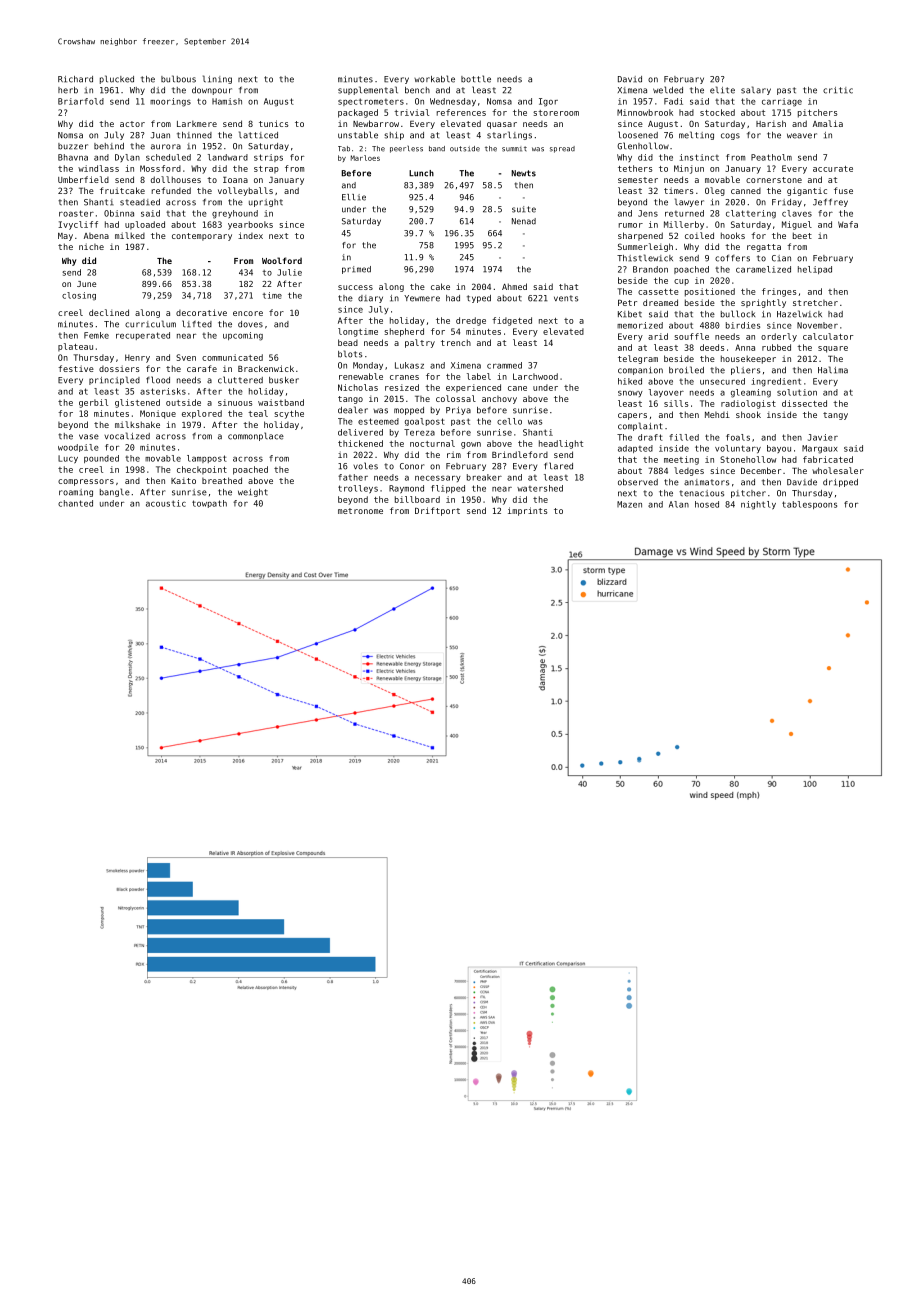 This screenshot has height=1308, width=924. Describe the element at coordinates (406, 149) in the screenshot. I see `peerless` at that location.
